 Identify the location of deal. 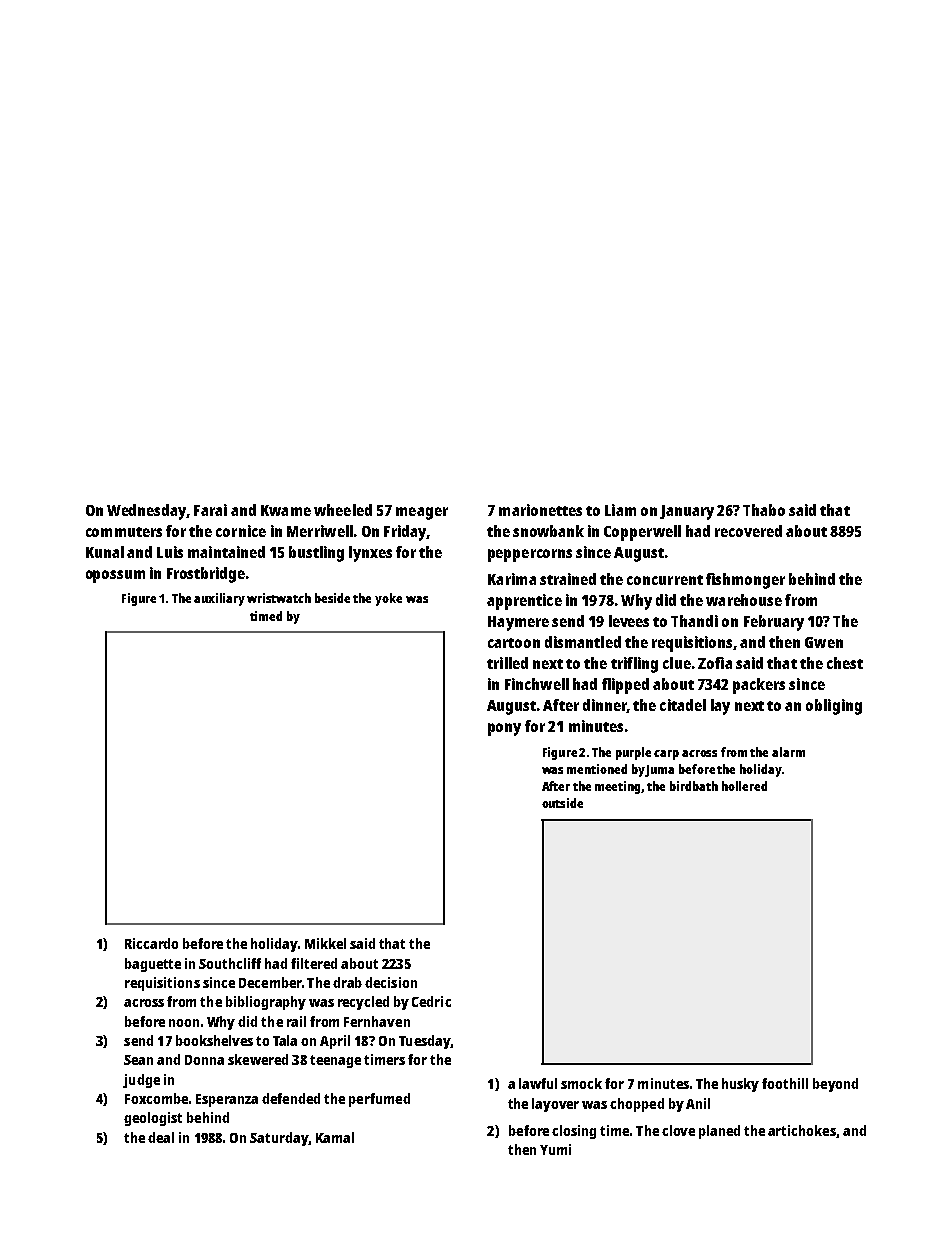
(161, 1137).
